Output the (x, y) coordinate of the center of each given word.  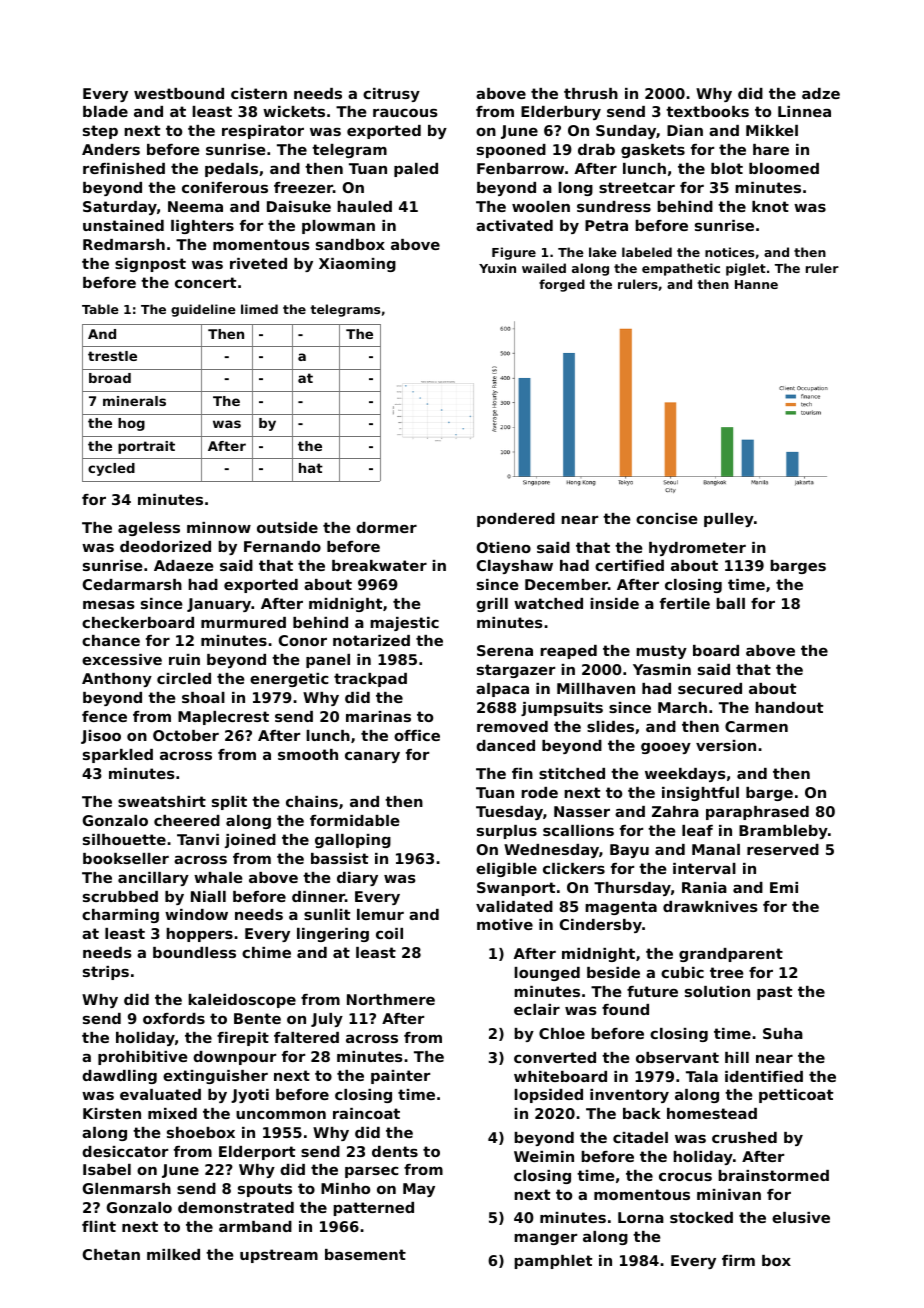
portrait (146, 447)
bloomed (784, 168)
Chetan (111, 1254)
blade (105, 111)
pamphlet (553, 1262)
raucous (405, 113)
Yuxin (497, 268)
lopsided (548, 1096)
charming (120, 916)
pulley (729, 520)
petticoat (796, 1096)
